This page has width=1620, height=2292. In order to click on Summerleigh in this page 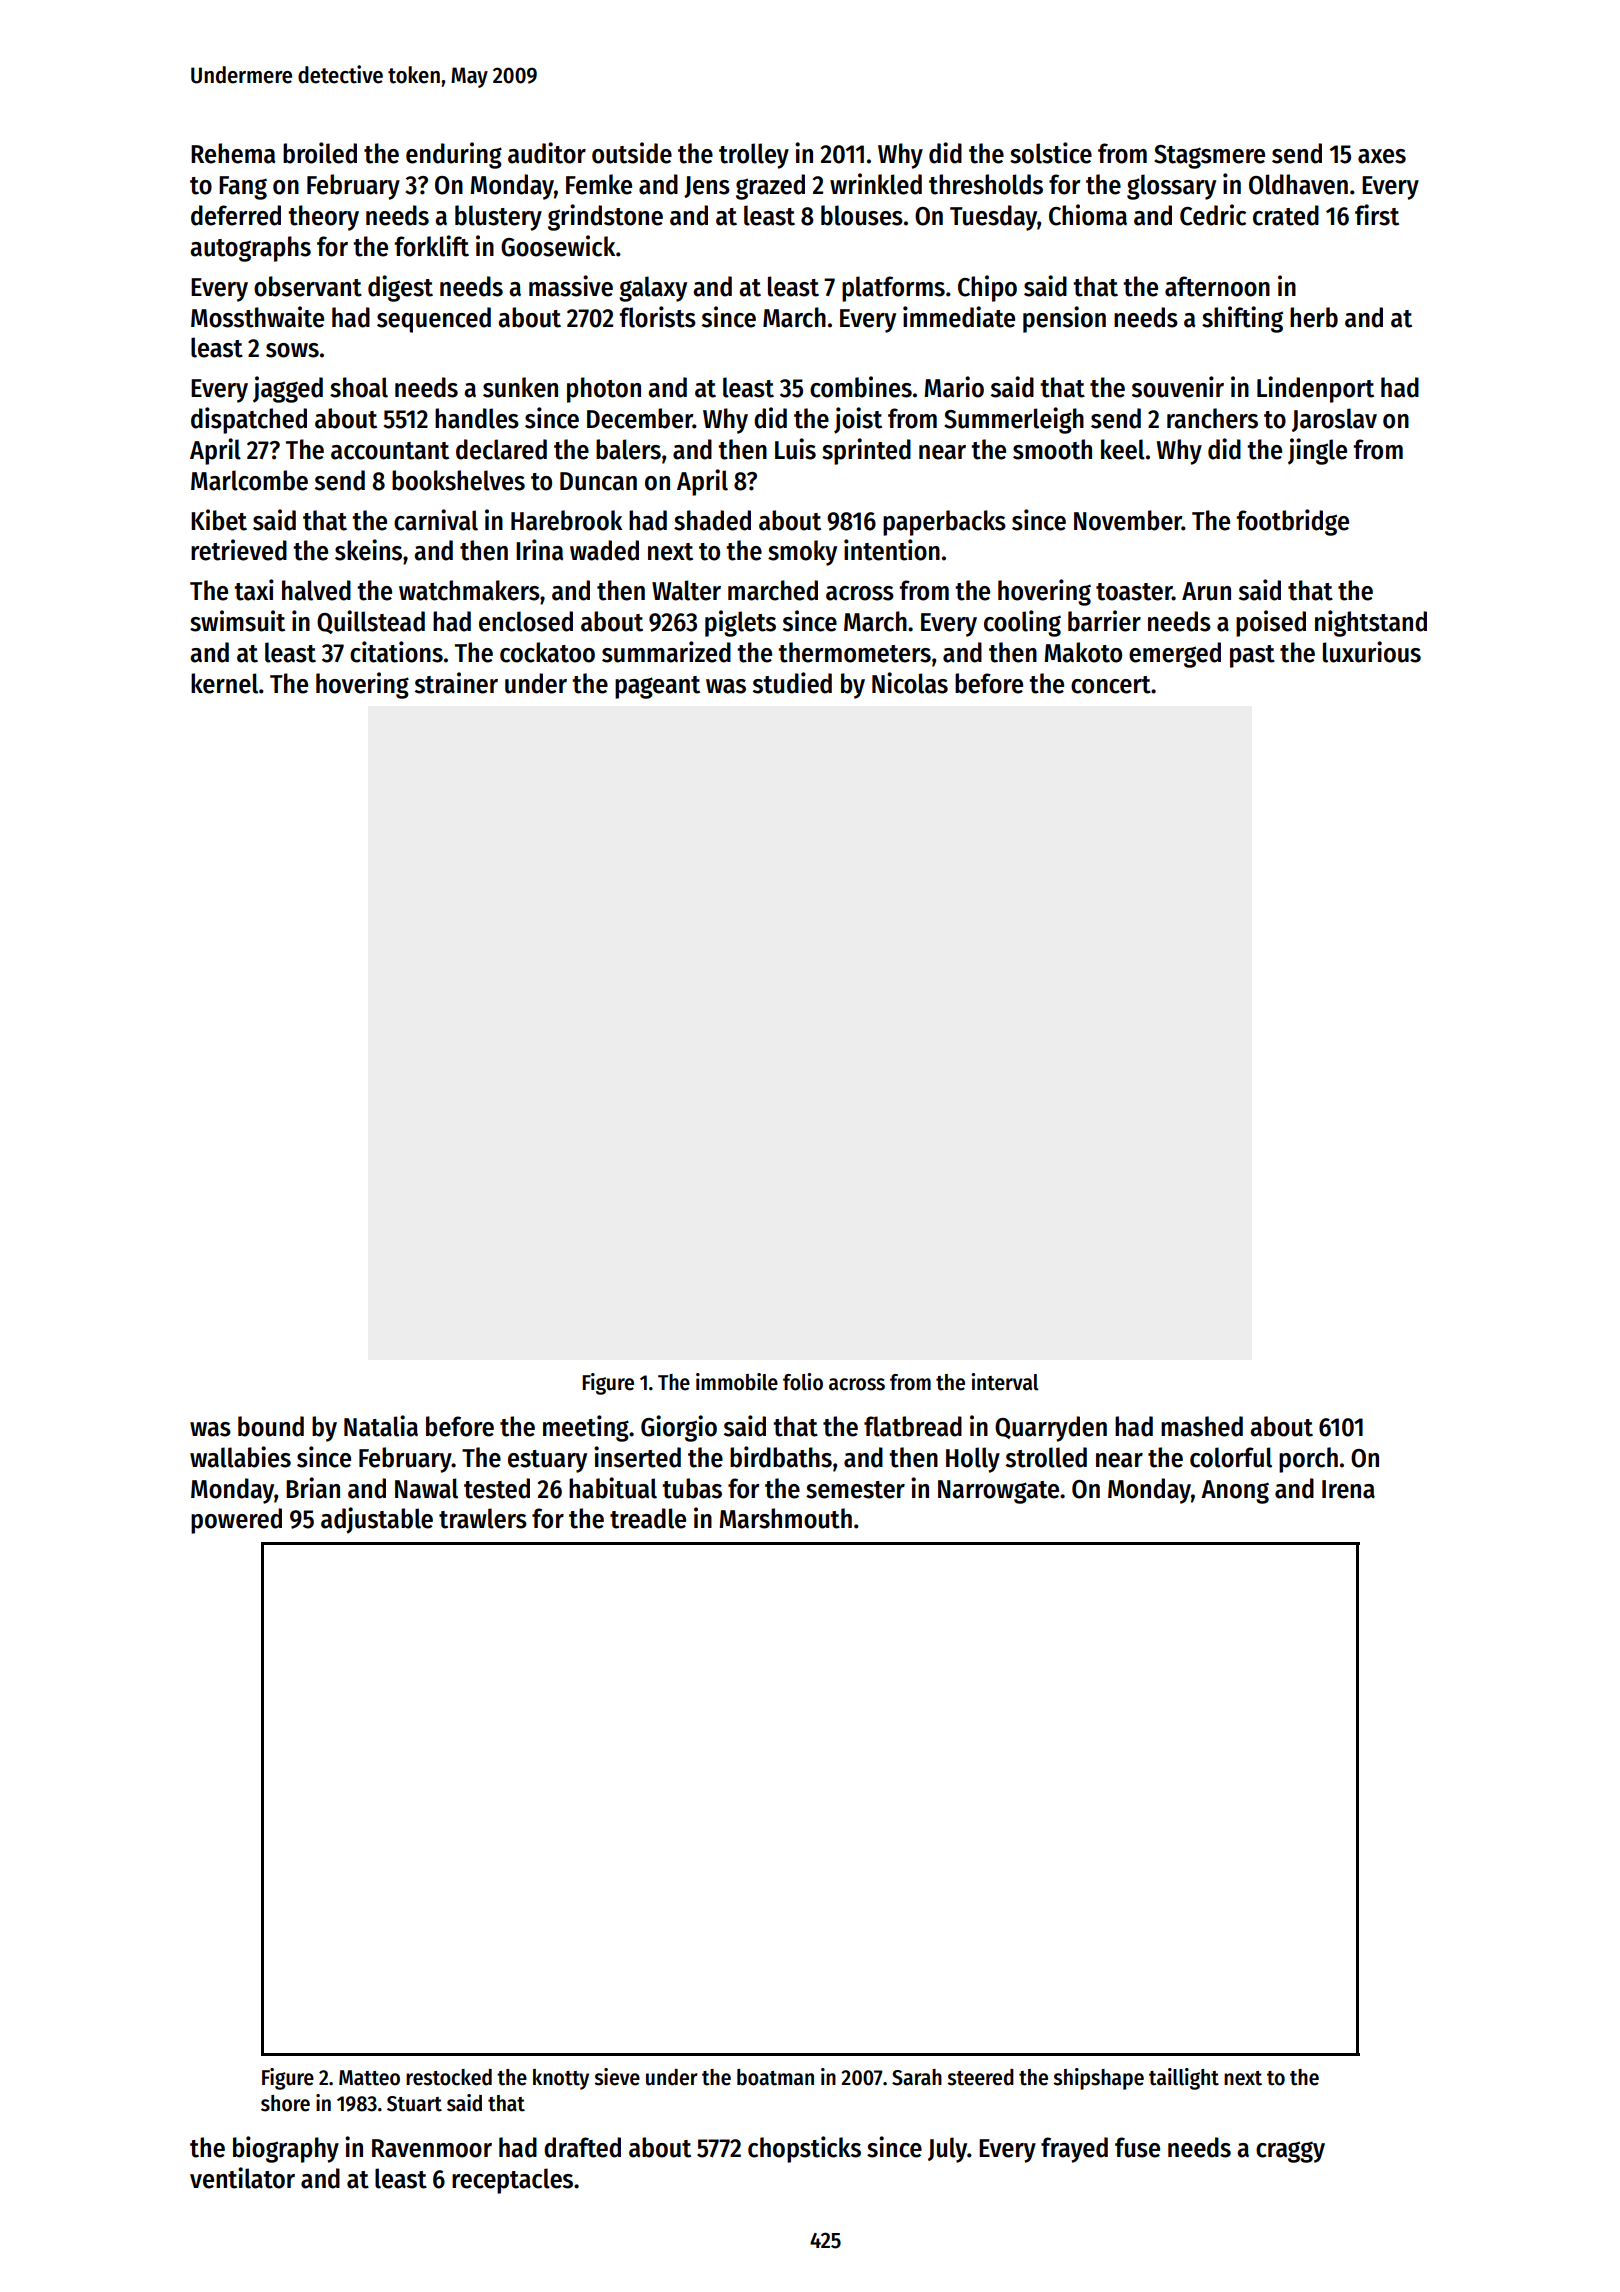, I will do `click(1014, 420)`.
